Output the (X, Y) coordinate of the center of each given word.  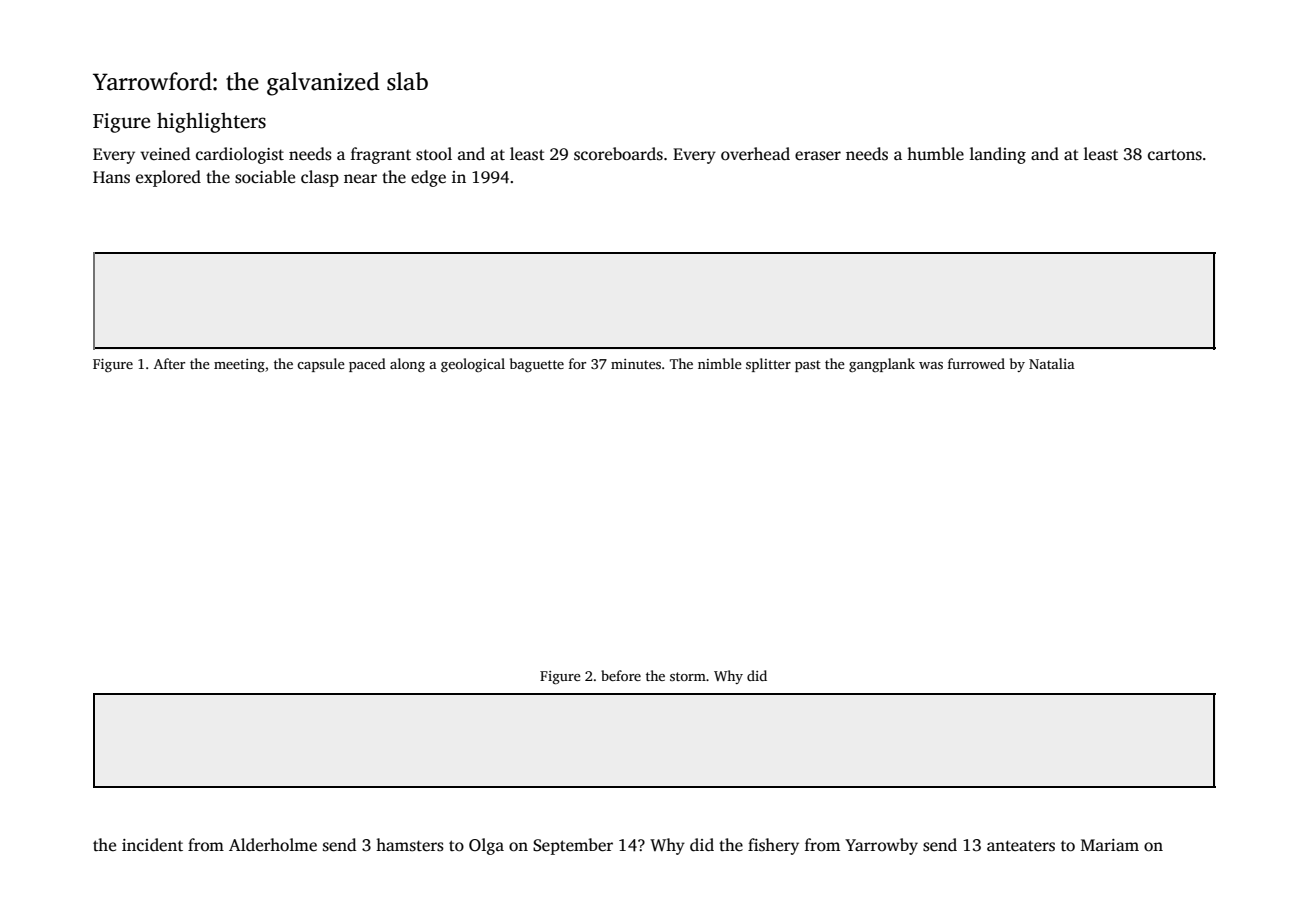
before (621, 675)
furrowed (976, 363)
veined (165, 153)
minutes (636, 364)
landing (998, 155)
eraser (818, 156)
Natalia (1052, 363)
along (407, 365)
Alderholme (273, 845)
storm (688, 676)
